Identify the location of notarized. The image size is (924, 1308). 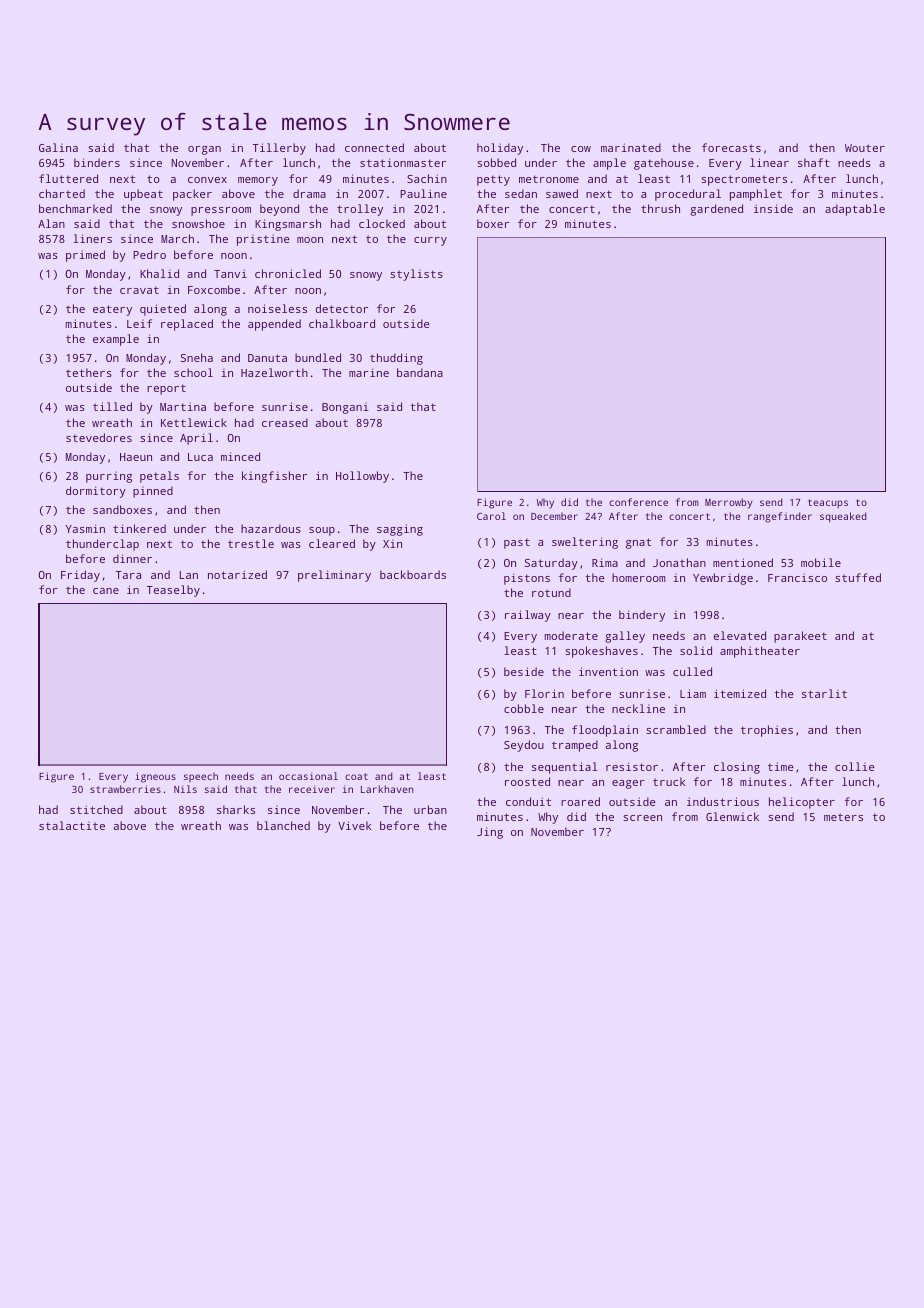
(237, 574).
